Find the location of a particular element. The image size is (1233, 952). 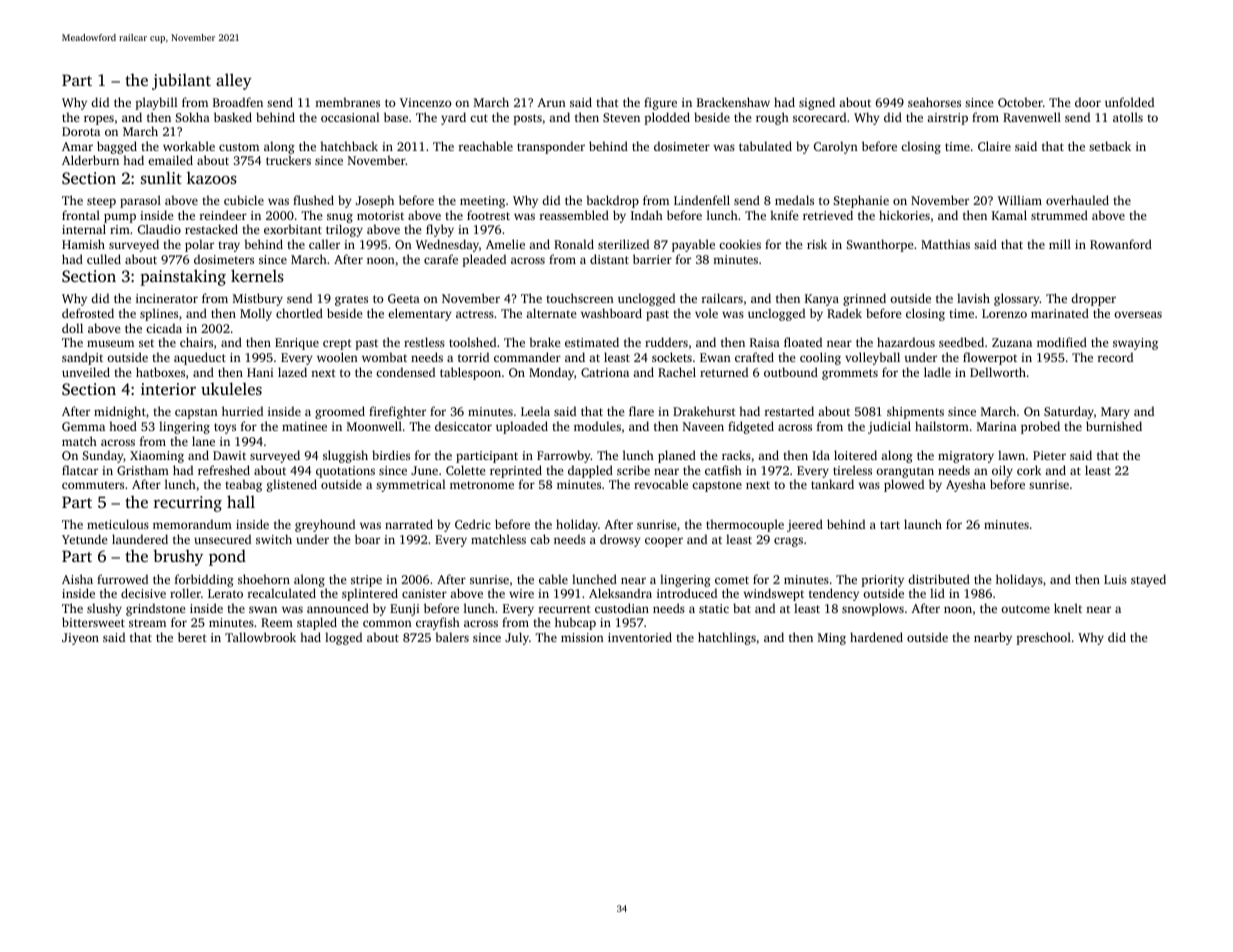

capstone is located at coordinates (717, 486).
